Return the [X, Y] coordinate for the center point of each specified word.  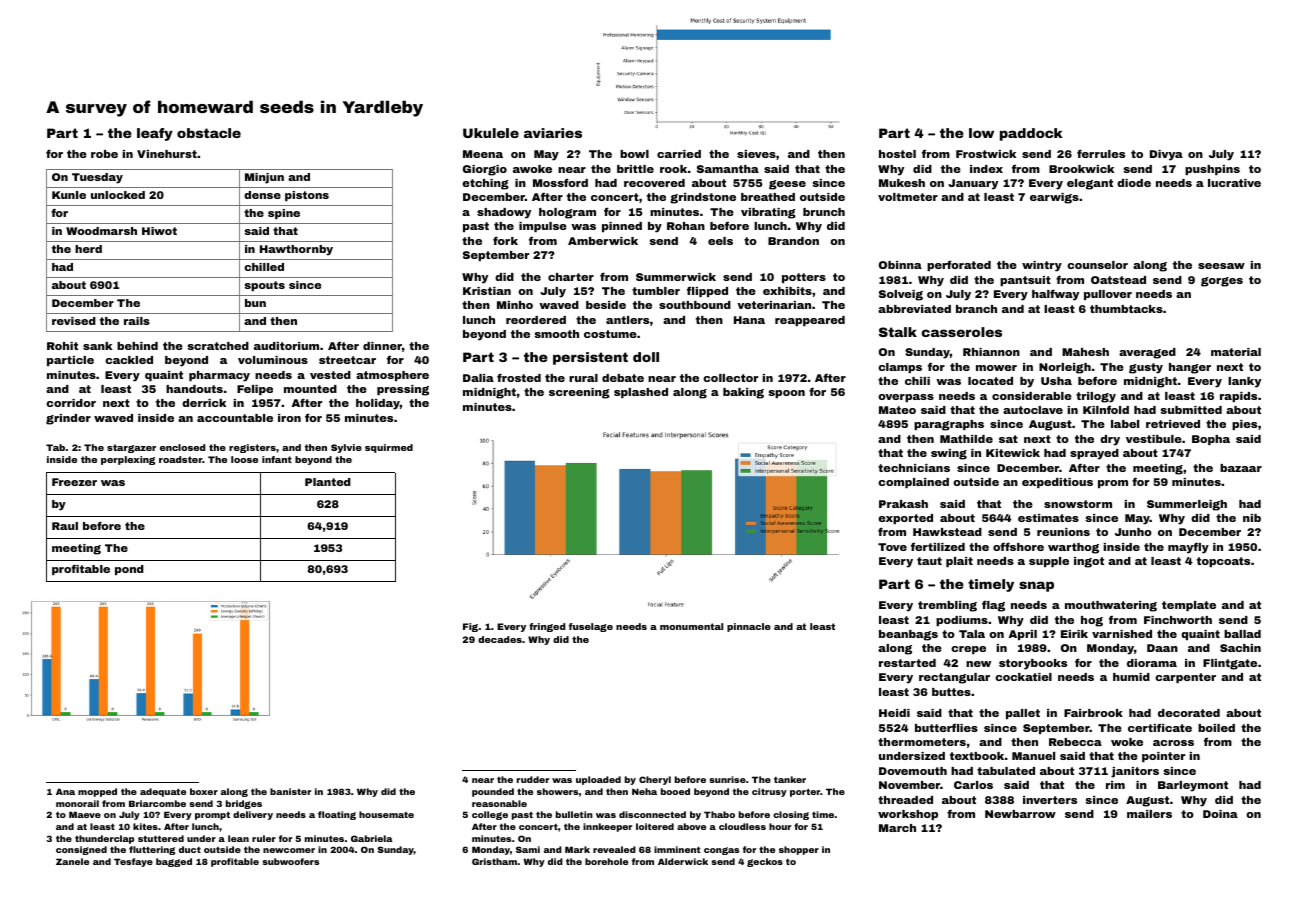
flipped [707, 292]
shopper [799, 850]
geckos [765, 862]
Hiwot [159, 231]
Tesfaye [133, 862]
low [981, 133]
